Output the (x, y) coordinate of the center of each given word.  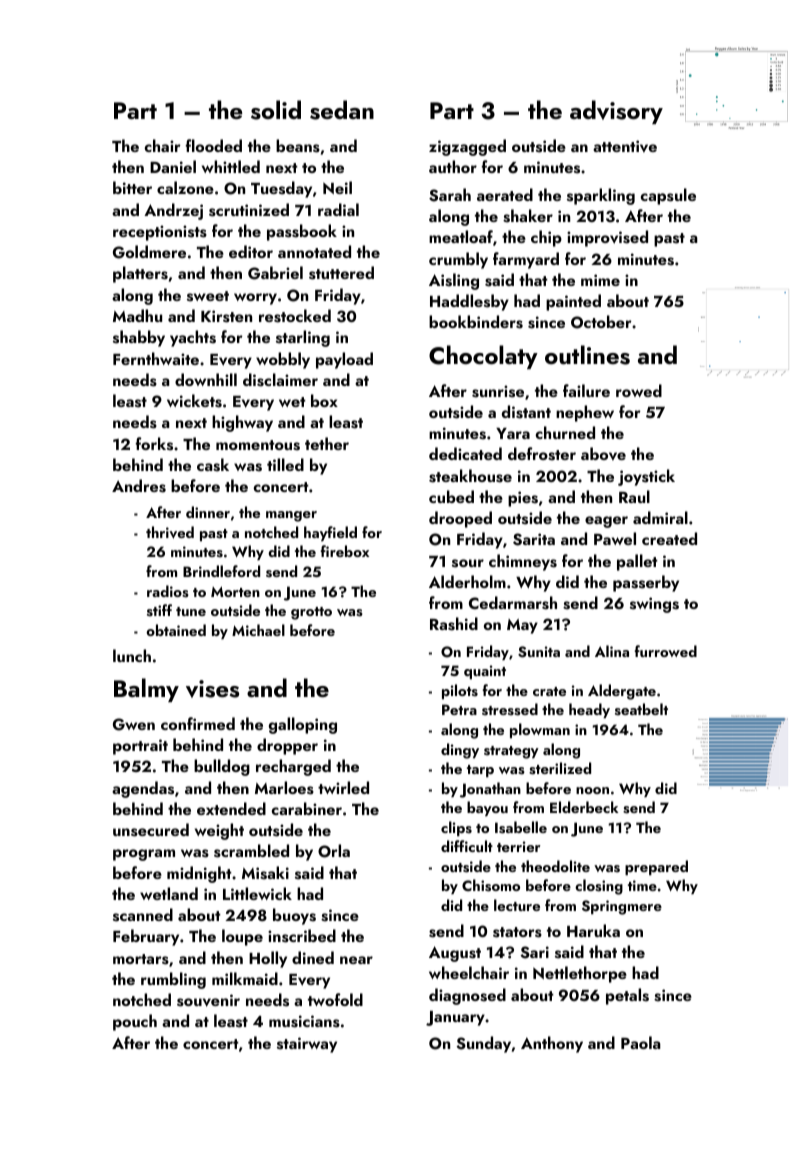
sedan (342, 110)
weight (219, 831)
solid (276, 110)
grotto (311, 613)
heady (589, 710)
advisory (616, 112)
